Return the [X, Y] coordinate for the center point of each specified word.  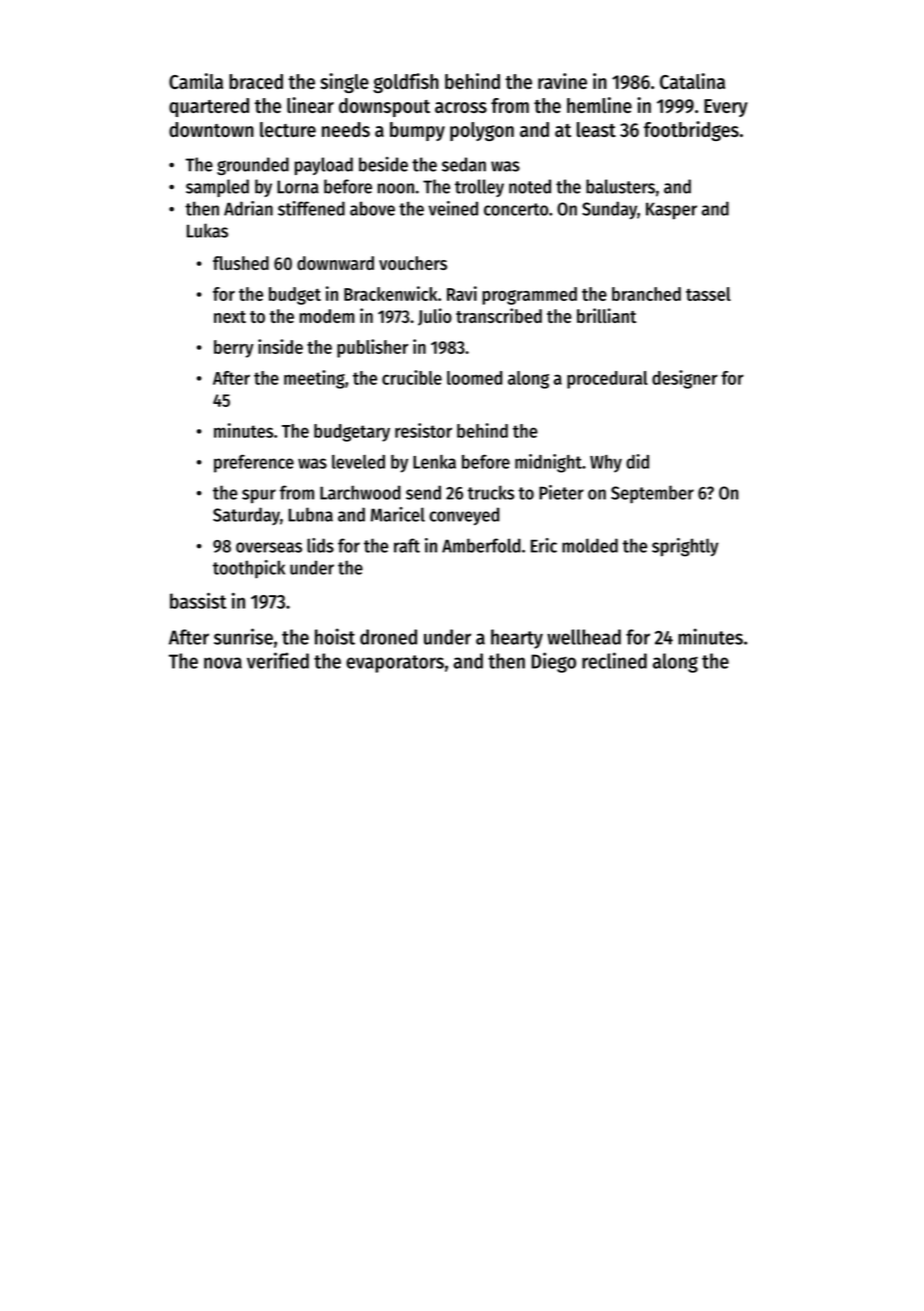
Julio [435, 317]
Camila [196, 81]
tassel [708, 294]
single [344, 83]
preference [254, 463]
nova [223, 663]
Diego [553, 662]
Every [726, 108]
